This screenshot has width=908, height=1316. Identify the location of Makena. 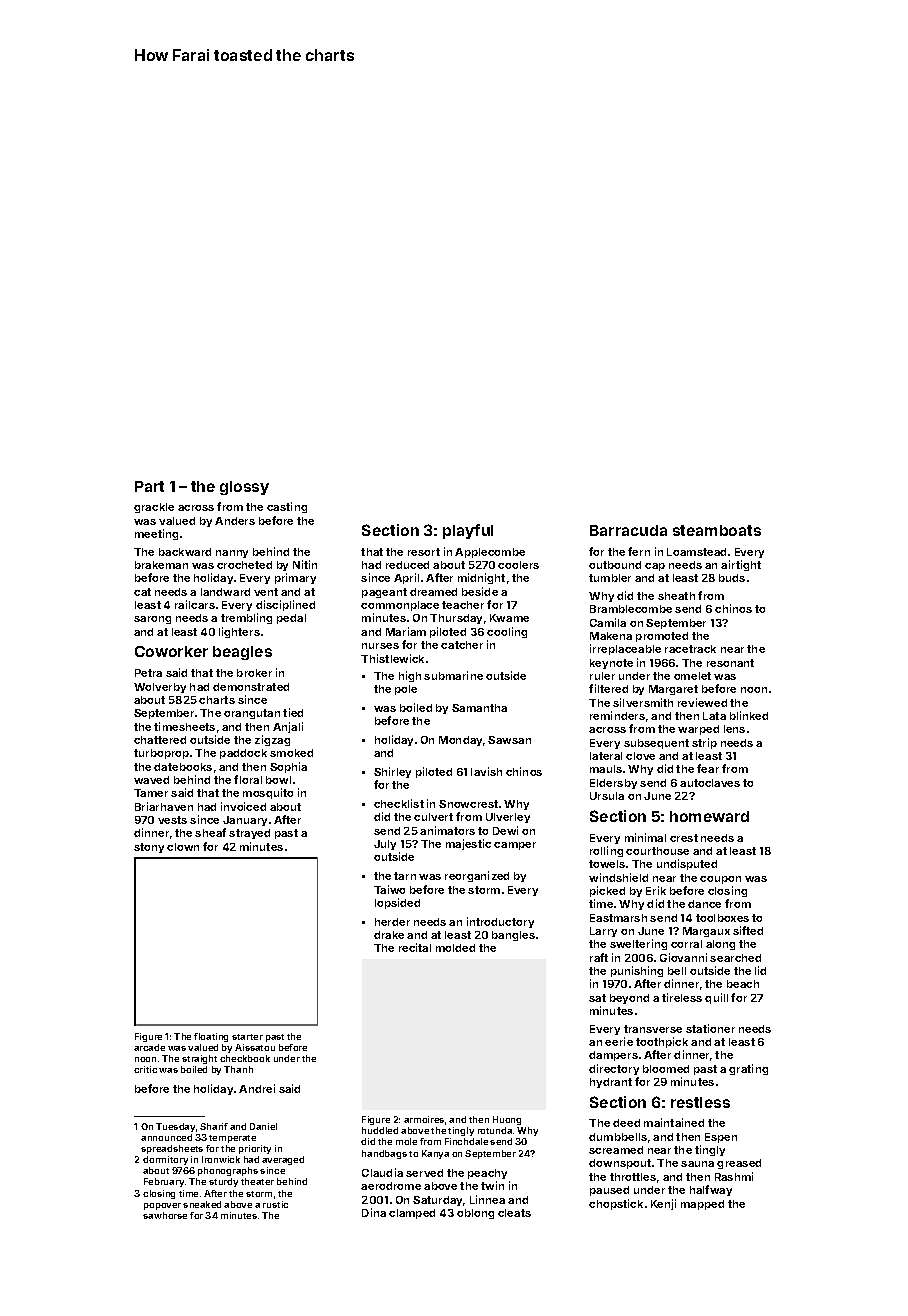
(611, 636).
